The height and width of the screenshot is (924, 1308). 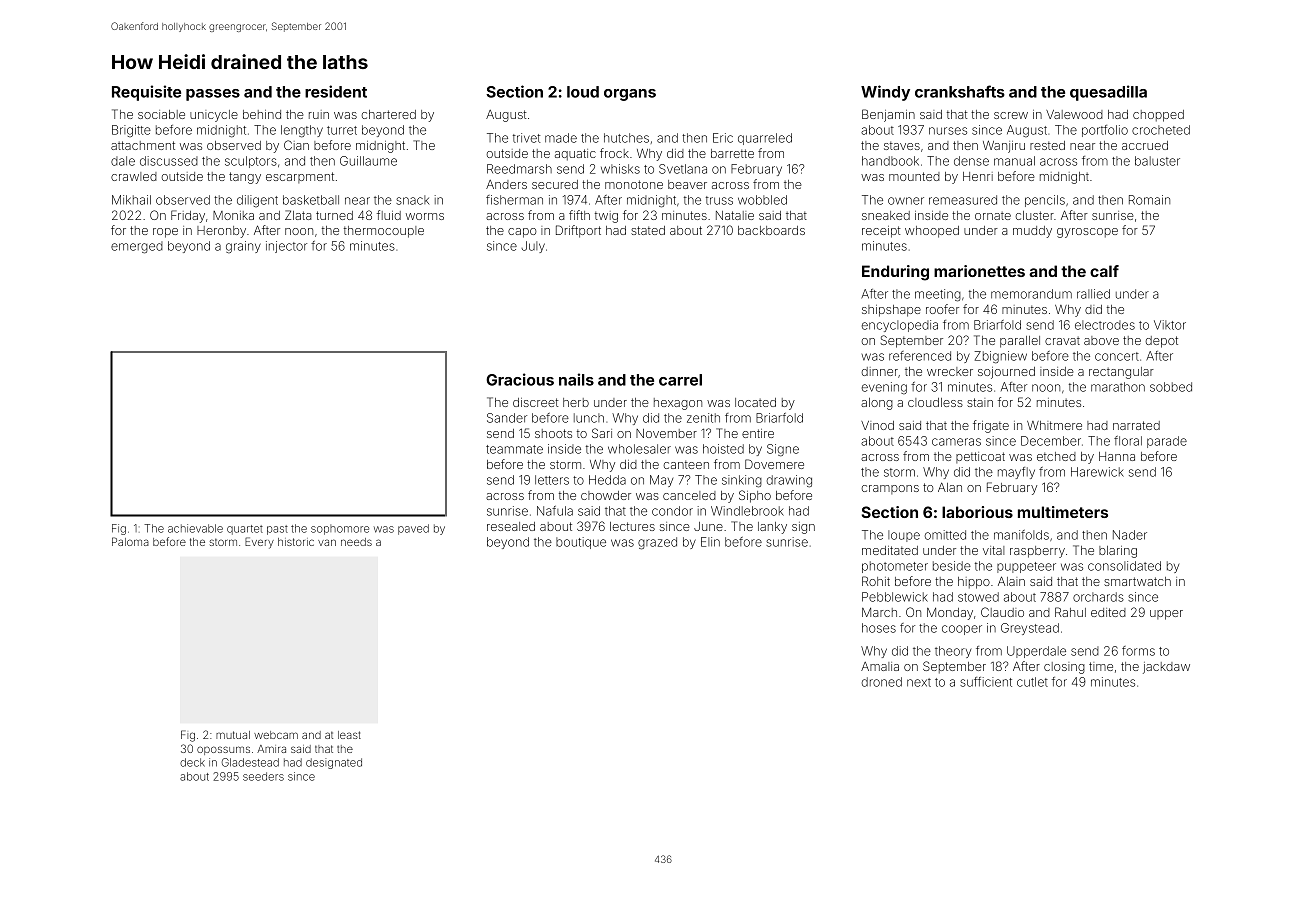 I want to click on rallied, so click(x=1093, y=294).
